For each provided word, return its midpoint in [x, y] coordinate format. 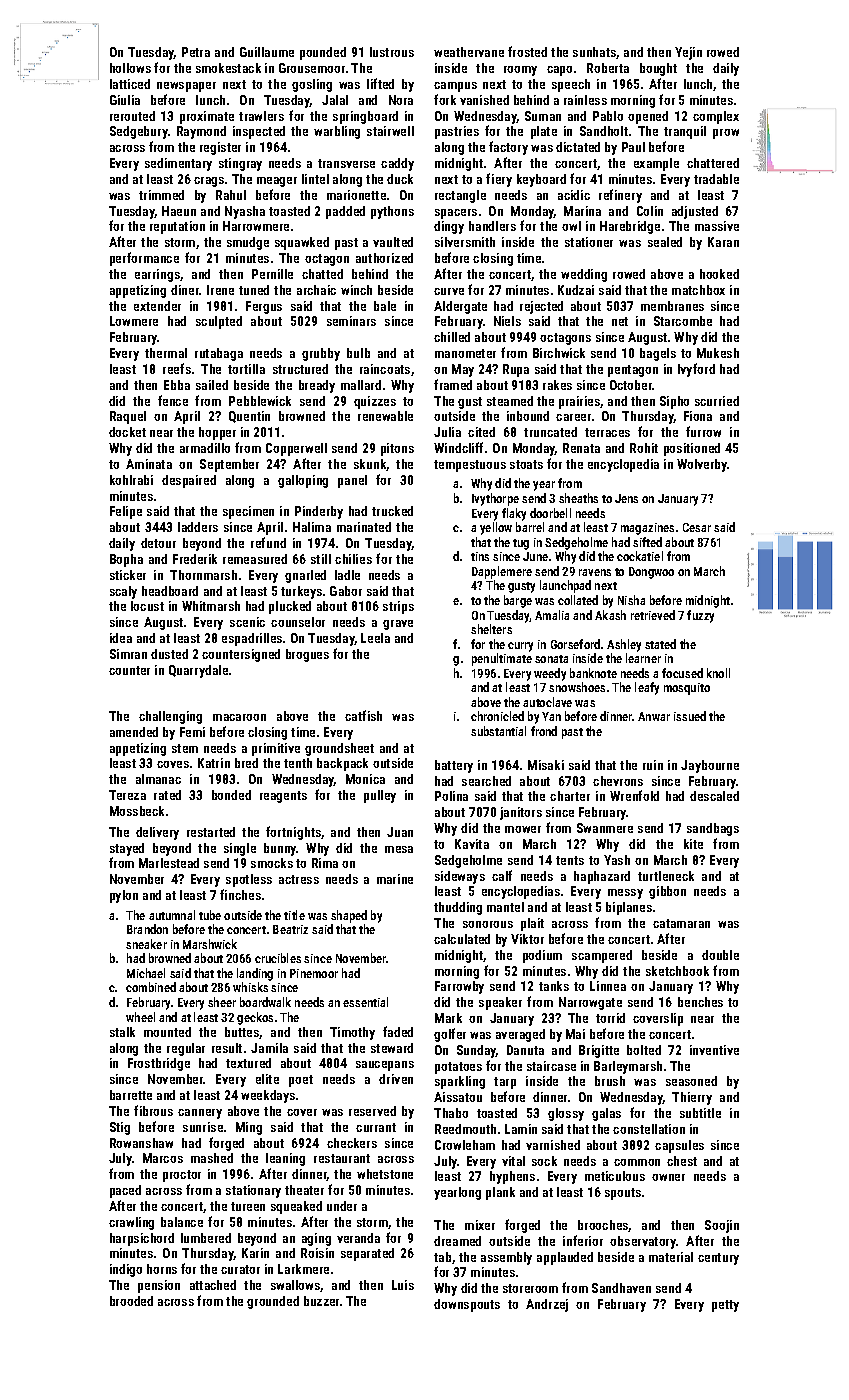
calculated [462, 939]
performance [144, 259]
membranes [672, 306]
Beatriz [290, 929]
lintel [315, 179]
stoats [526, 464]
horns [162, 1269]
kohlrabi [131, 480]
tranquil [685, 132]
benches [700, 1002]
